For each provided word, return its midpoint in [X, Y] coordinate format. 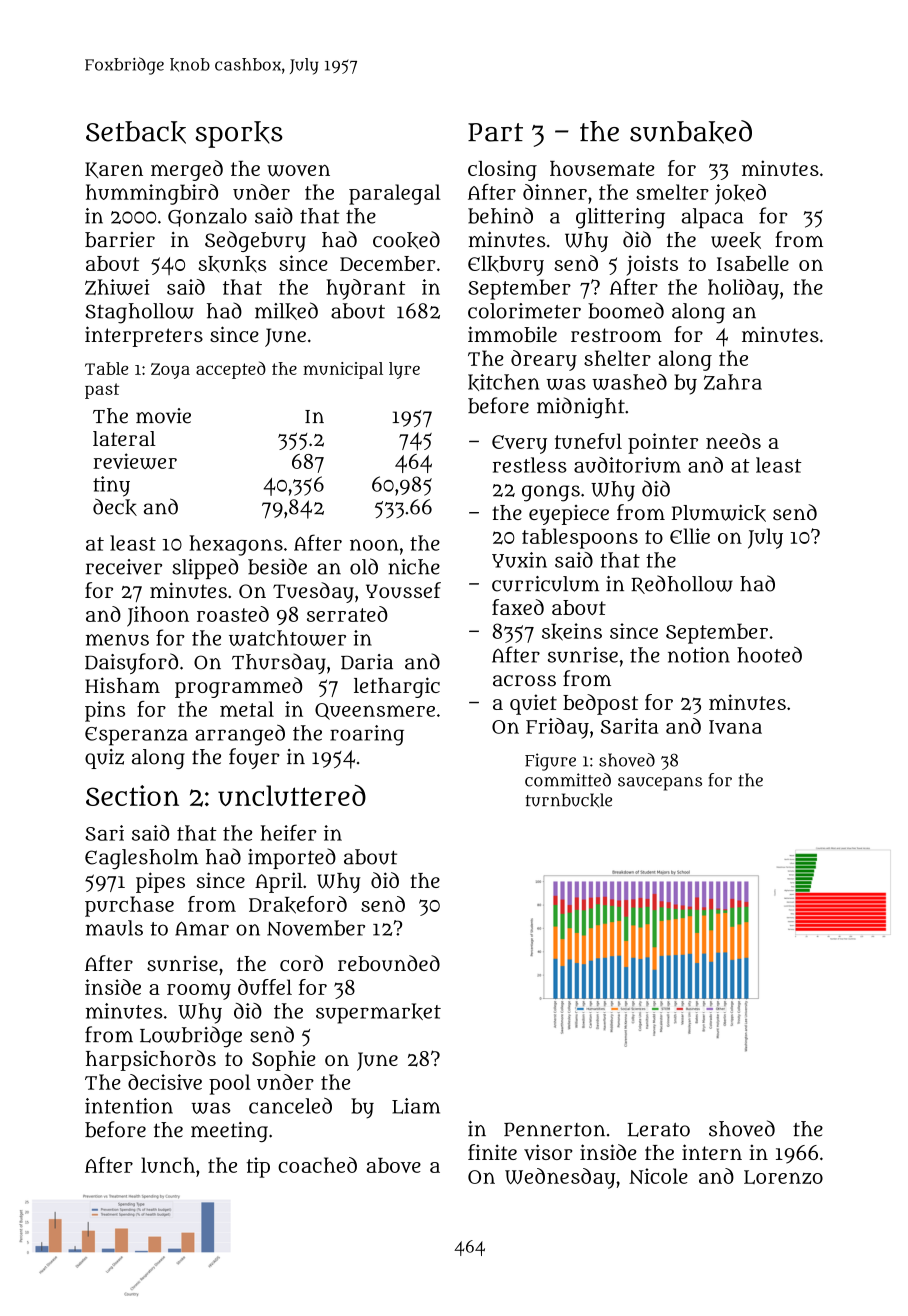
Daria [367, 662]
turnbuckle [569, 800]
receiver [124, 567]
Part [495, 132]
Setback [136, 132]
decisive [165, 1082]
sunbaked [691, 132]
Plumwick [719, 513]
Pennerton [554, 1129]
